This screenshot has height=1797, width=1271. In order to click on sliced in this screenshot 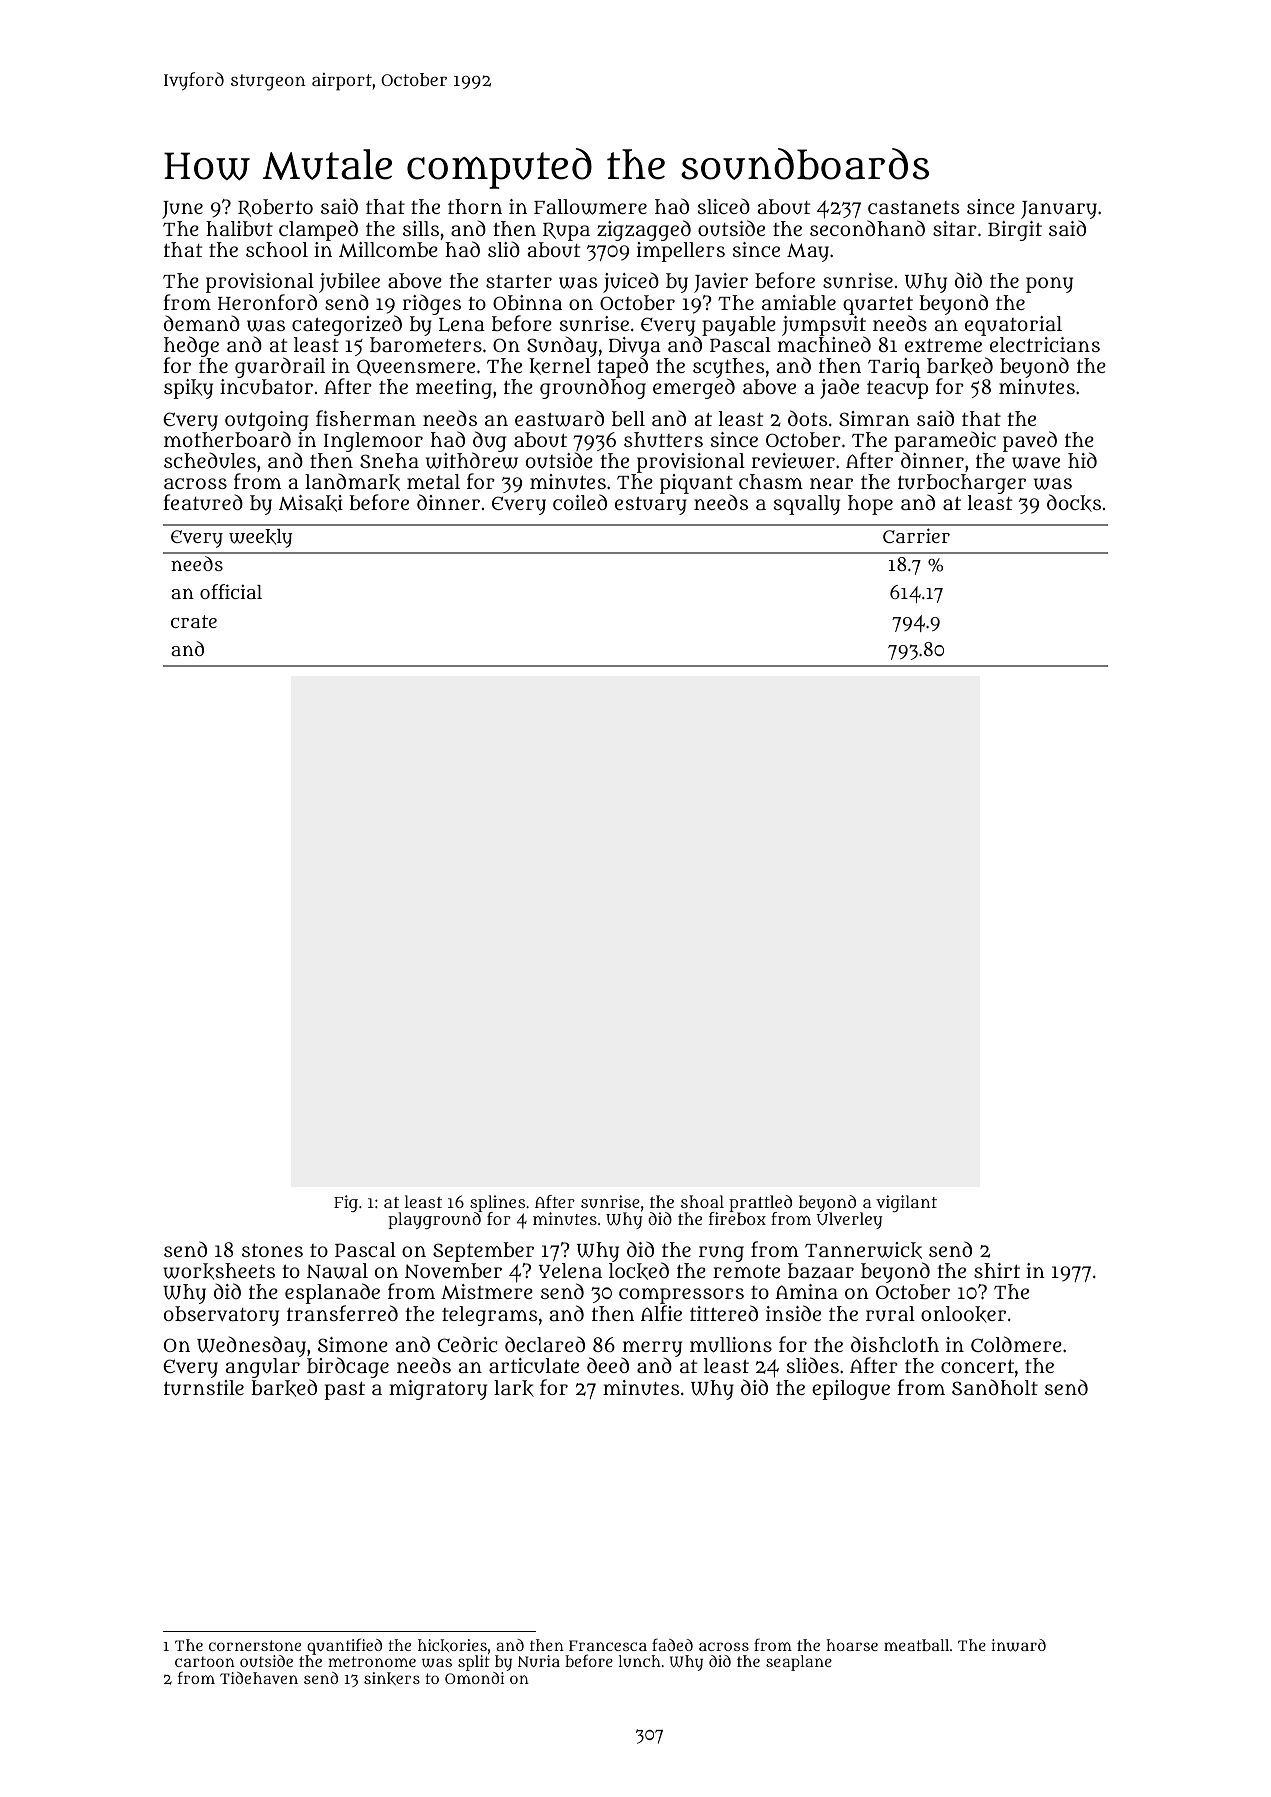, I will do `click(724, 206)`.
